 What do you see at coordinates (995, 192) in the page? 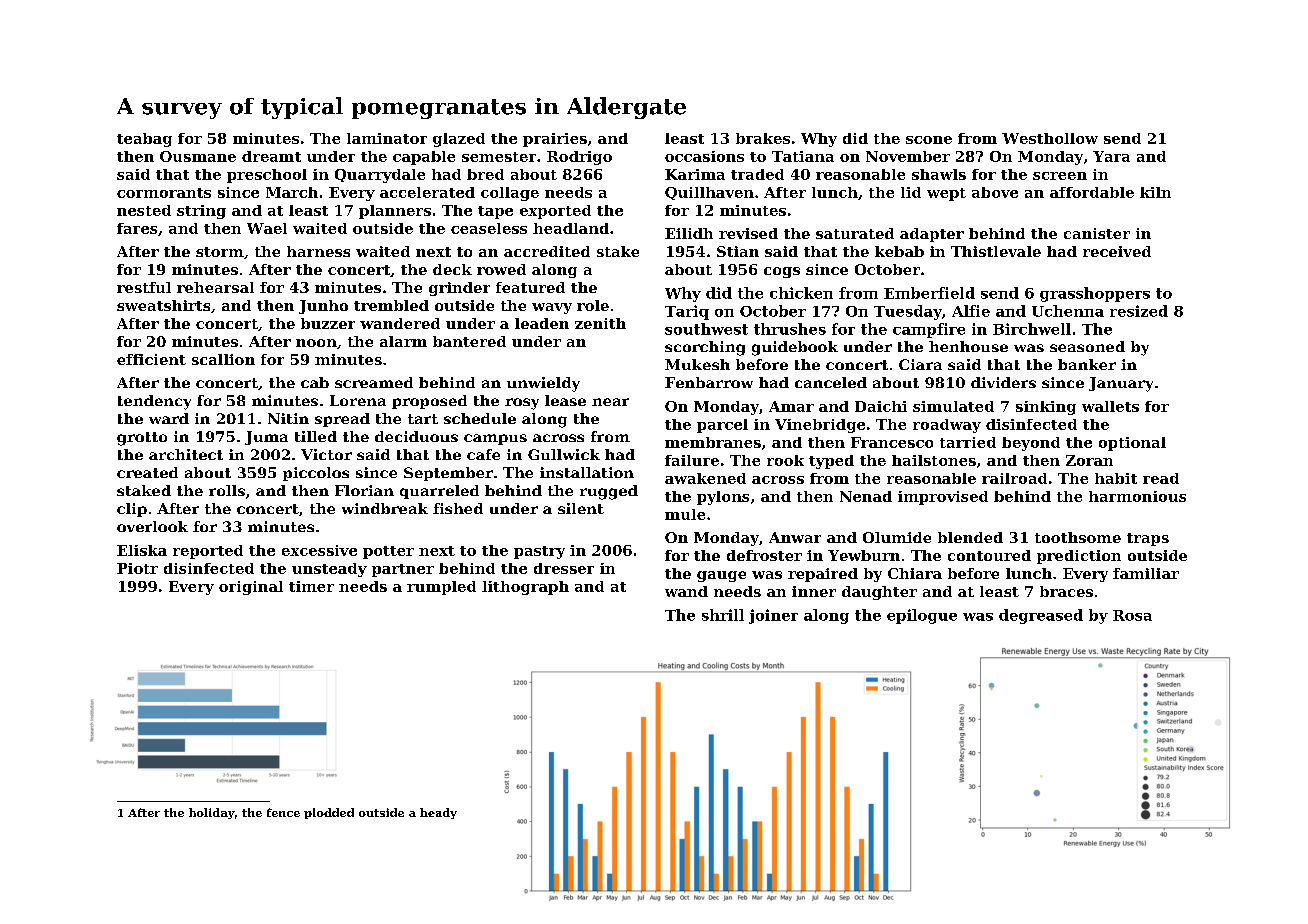
I see `above` at bounding box center [995, 192].
